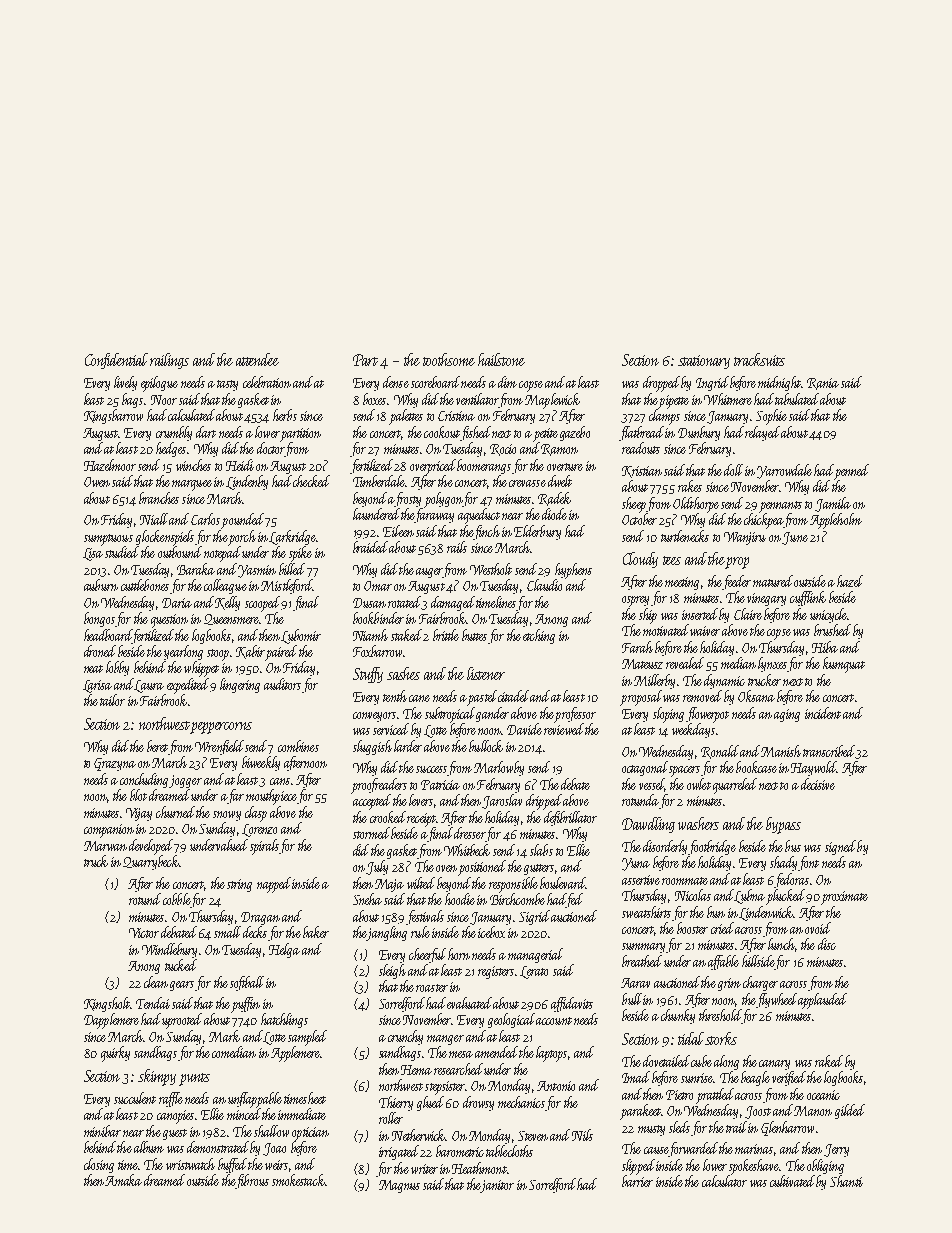  What do you see at coordinates (227, 816) in the document?
I see `snowy` at bounding box center [227, 816].
